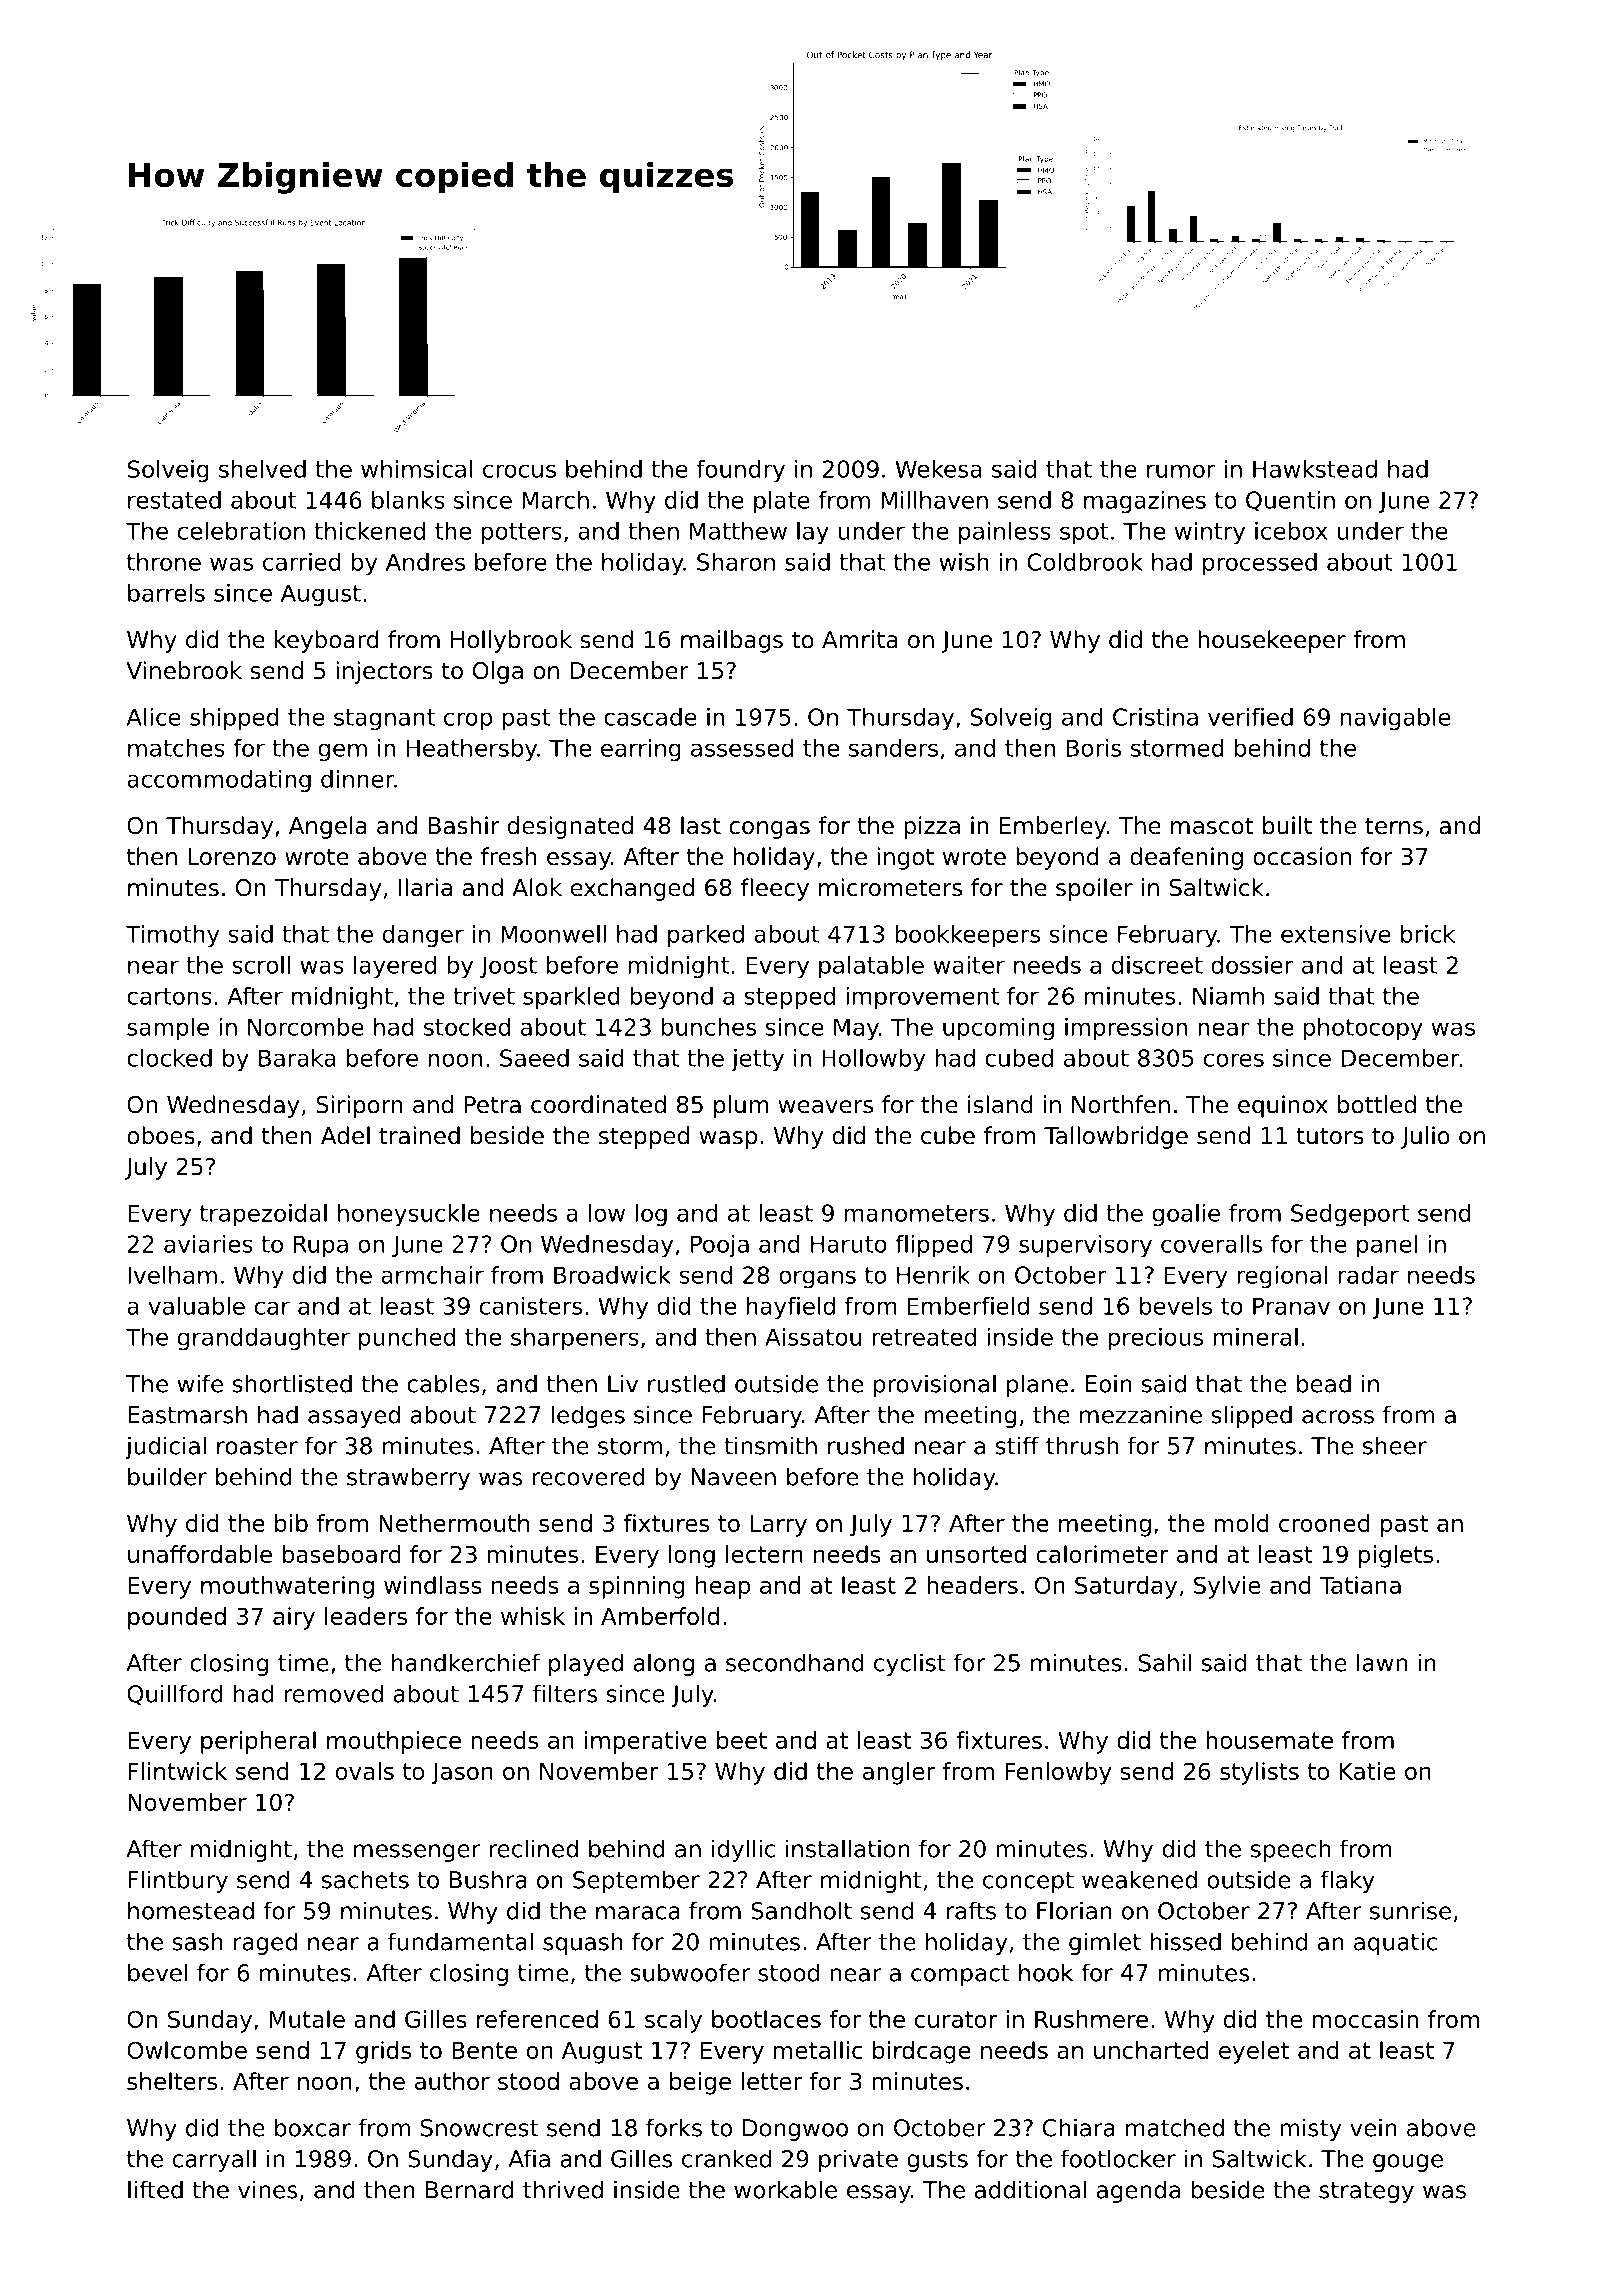 This screenshot has height=2292, width=1620. Describe the element at coordinates (769, 830) in the screenshot. I see `congas` at that location.
